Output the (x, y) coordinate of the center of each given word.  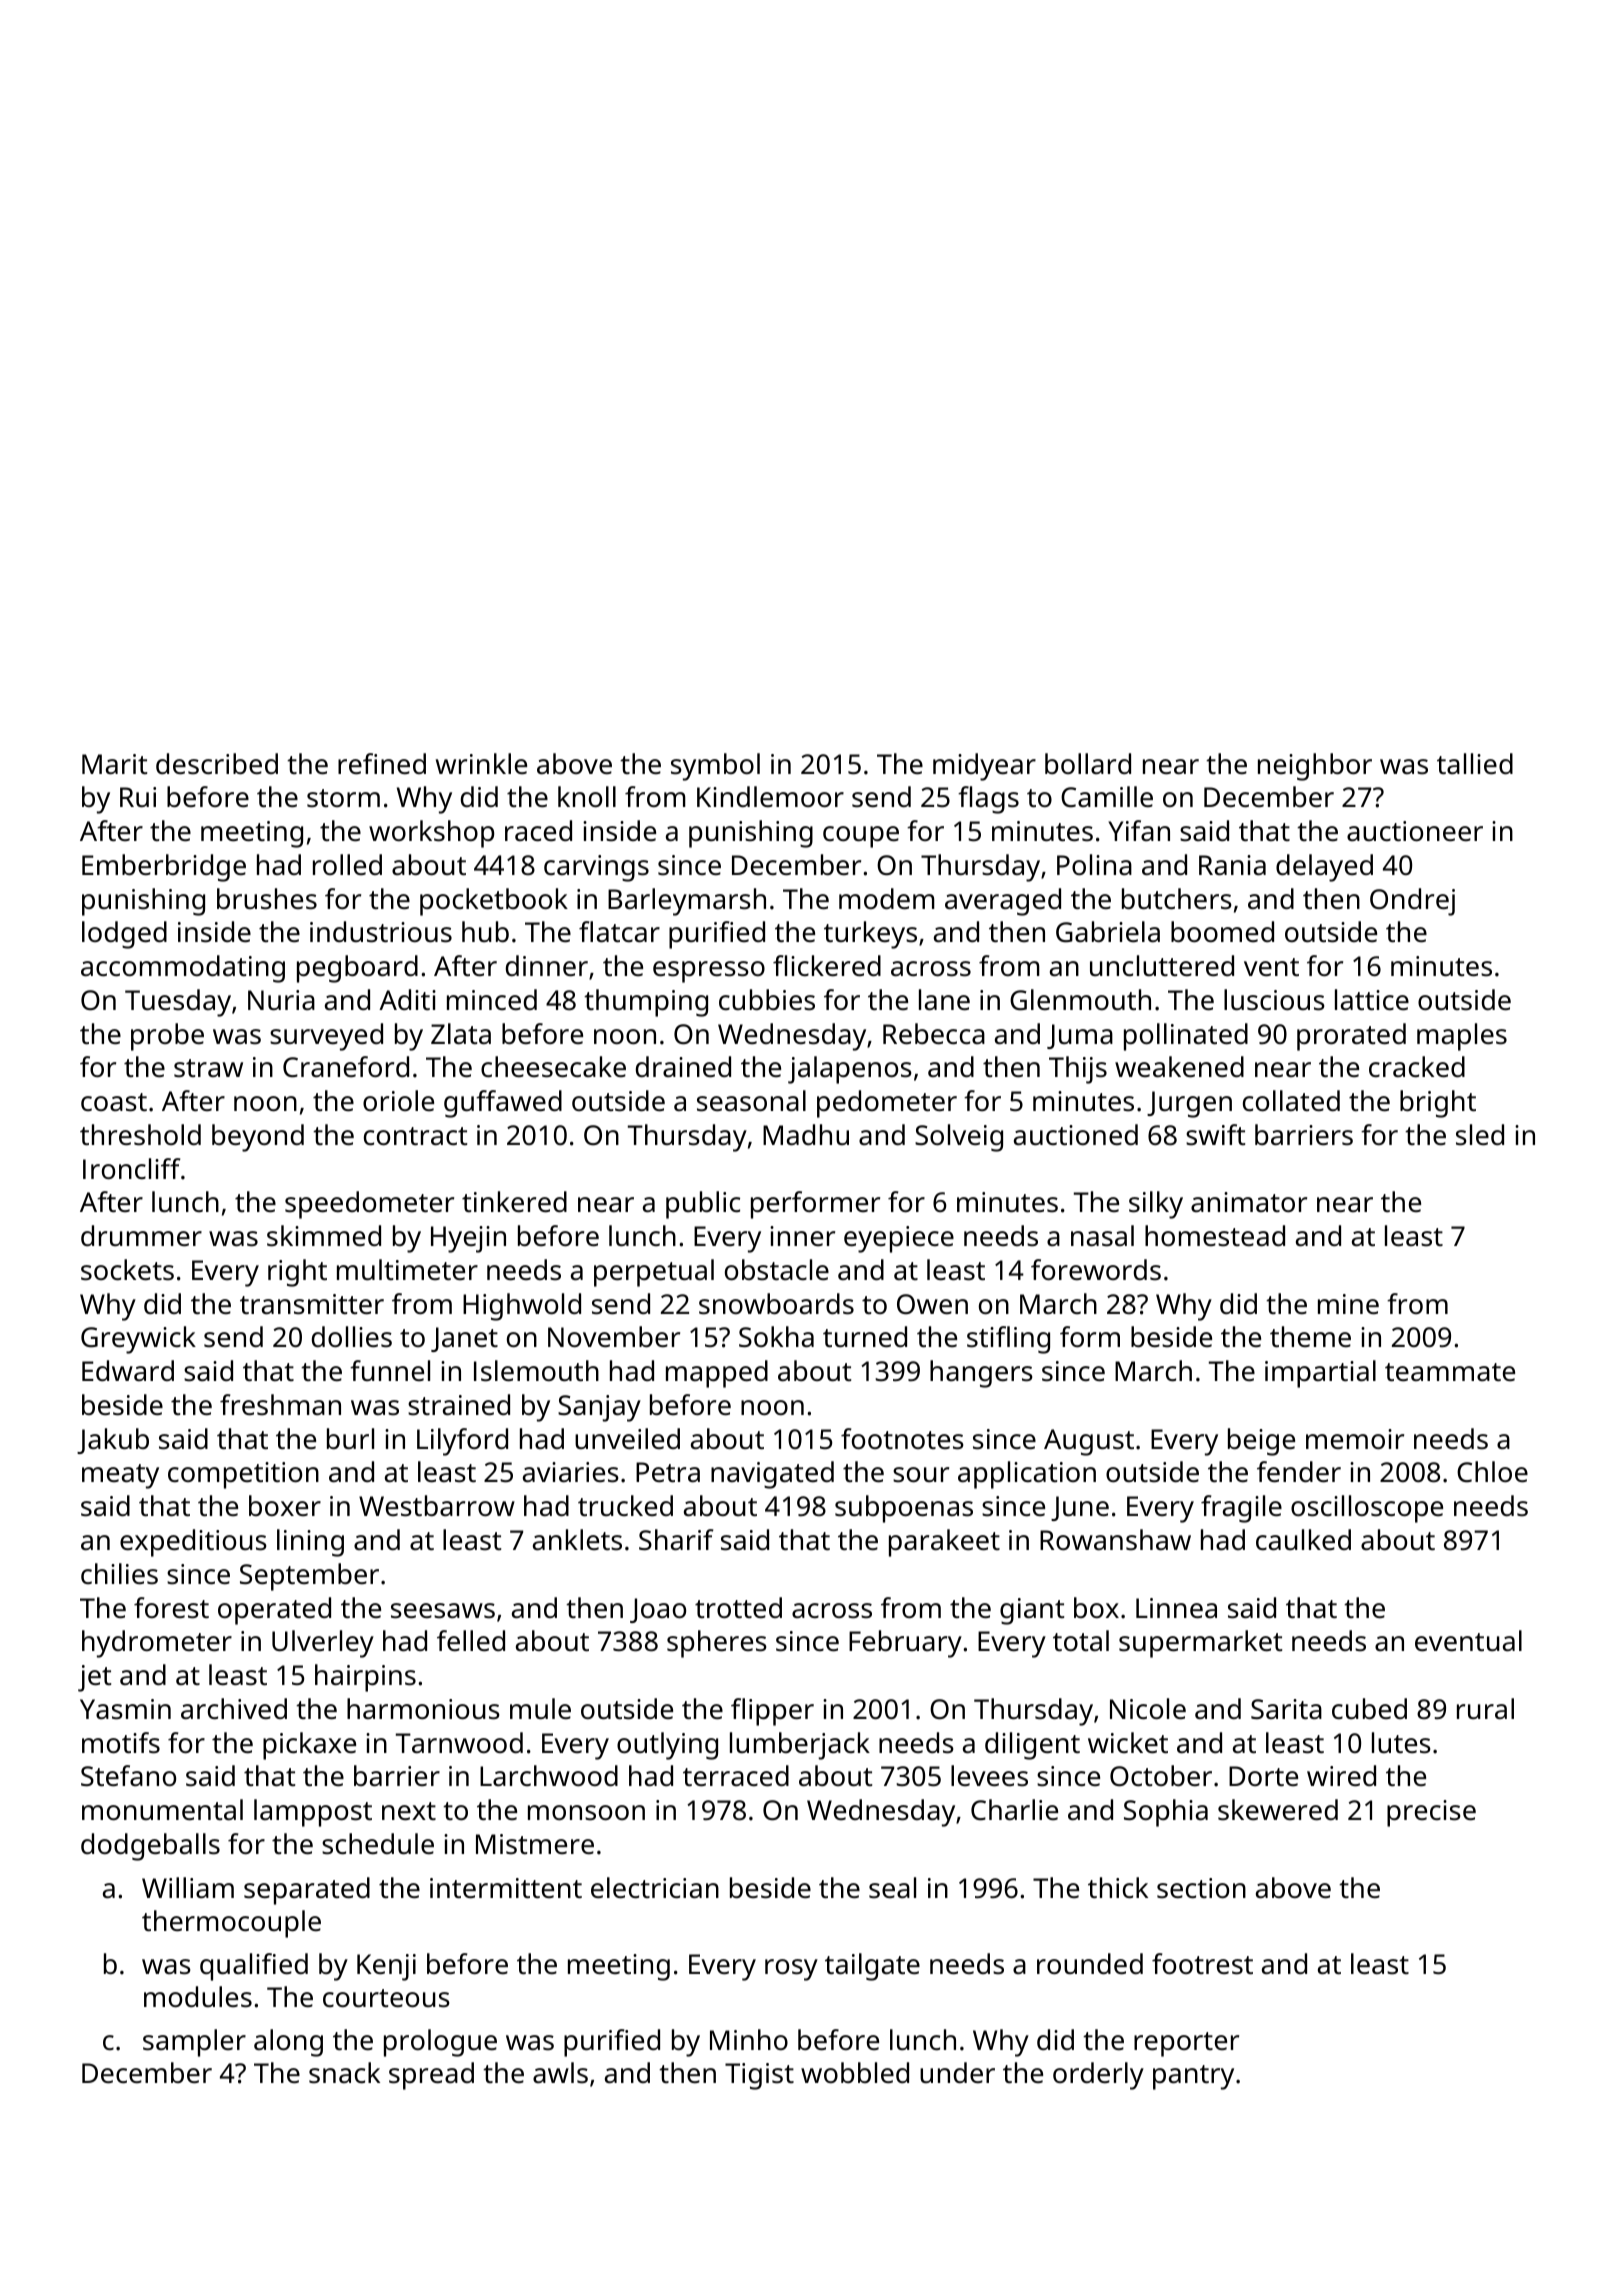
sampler (194, 2043)
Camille (1107, 797)
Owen (932, 1304)
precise (1431, 1813)
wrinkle (481, 763)
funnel (390, 1370)
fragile (1241, 1509)
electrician (655, 1888)
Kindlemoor (770, 796)
